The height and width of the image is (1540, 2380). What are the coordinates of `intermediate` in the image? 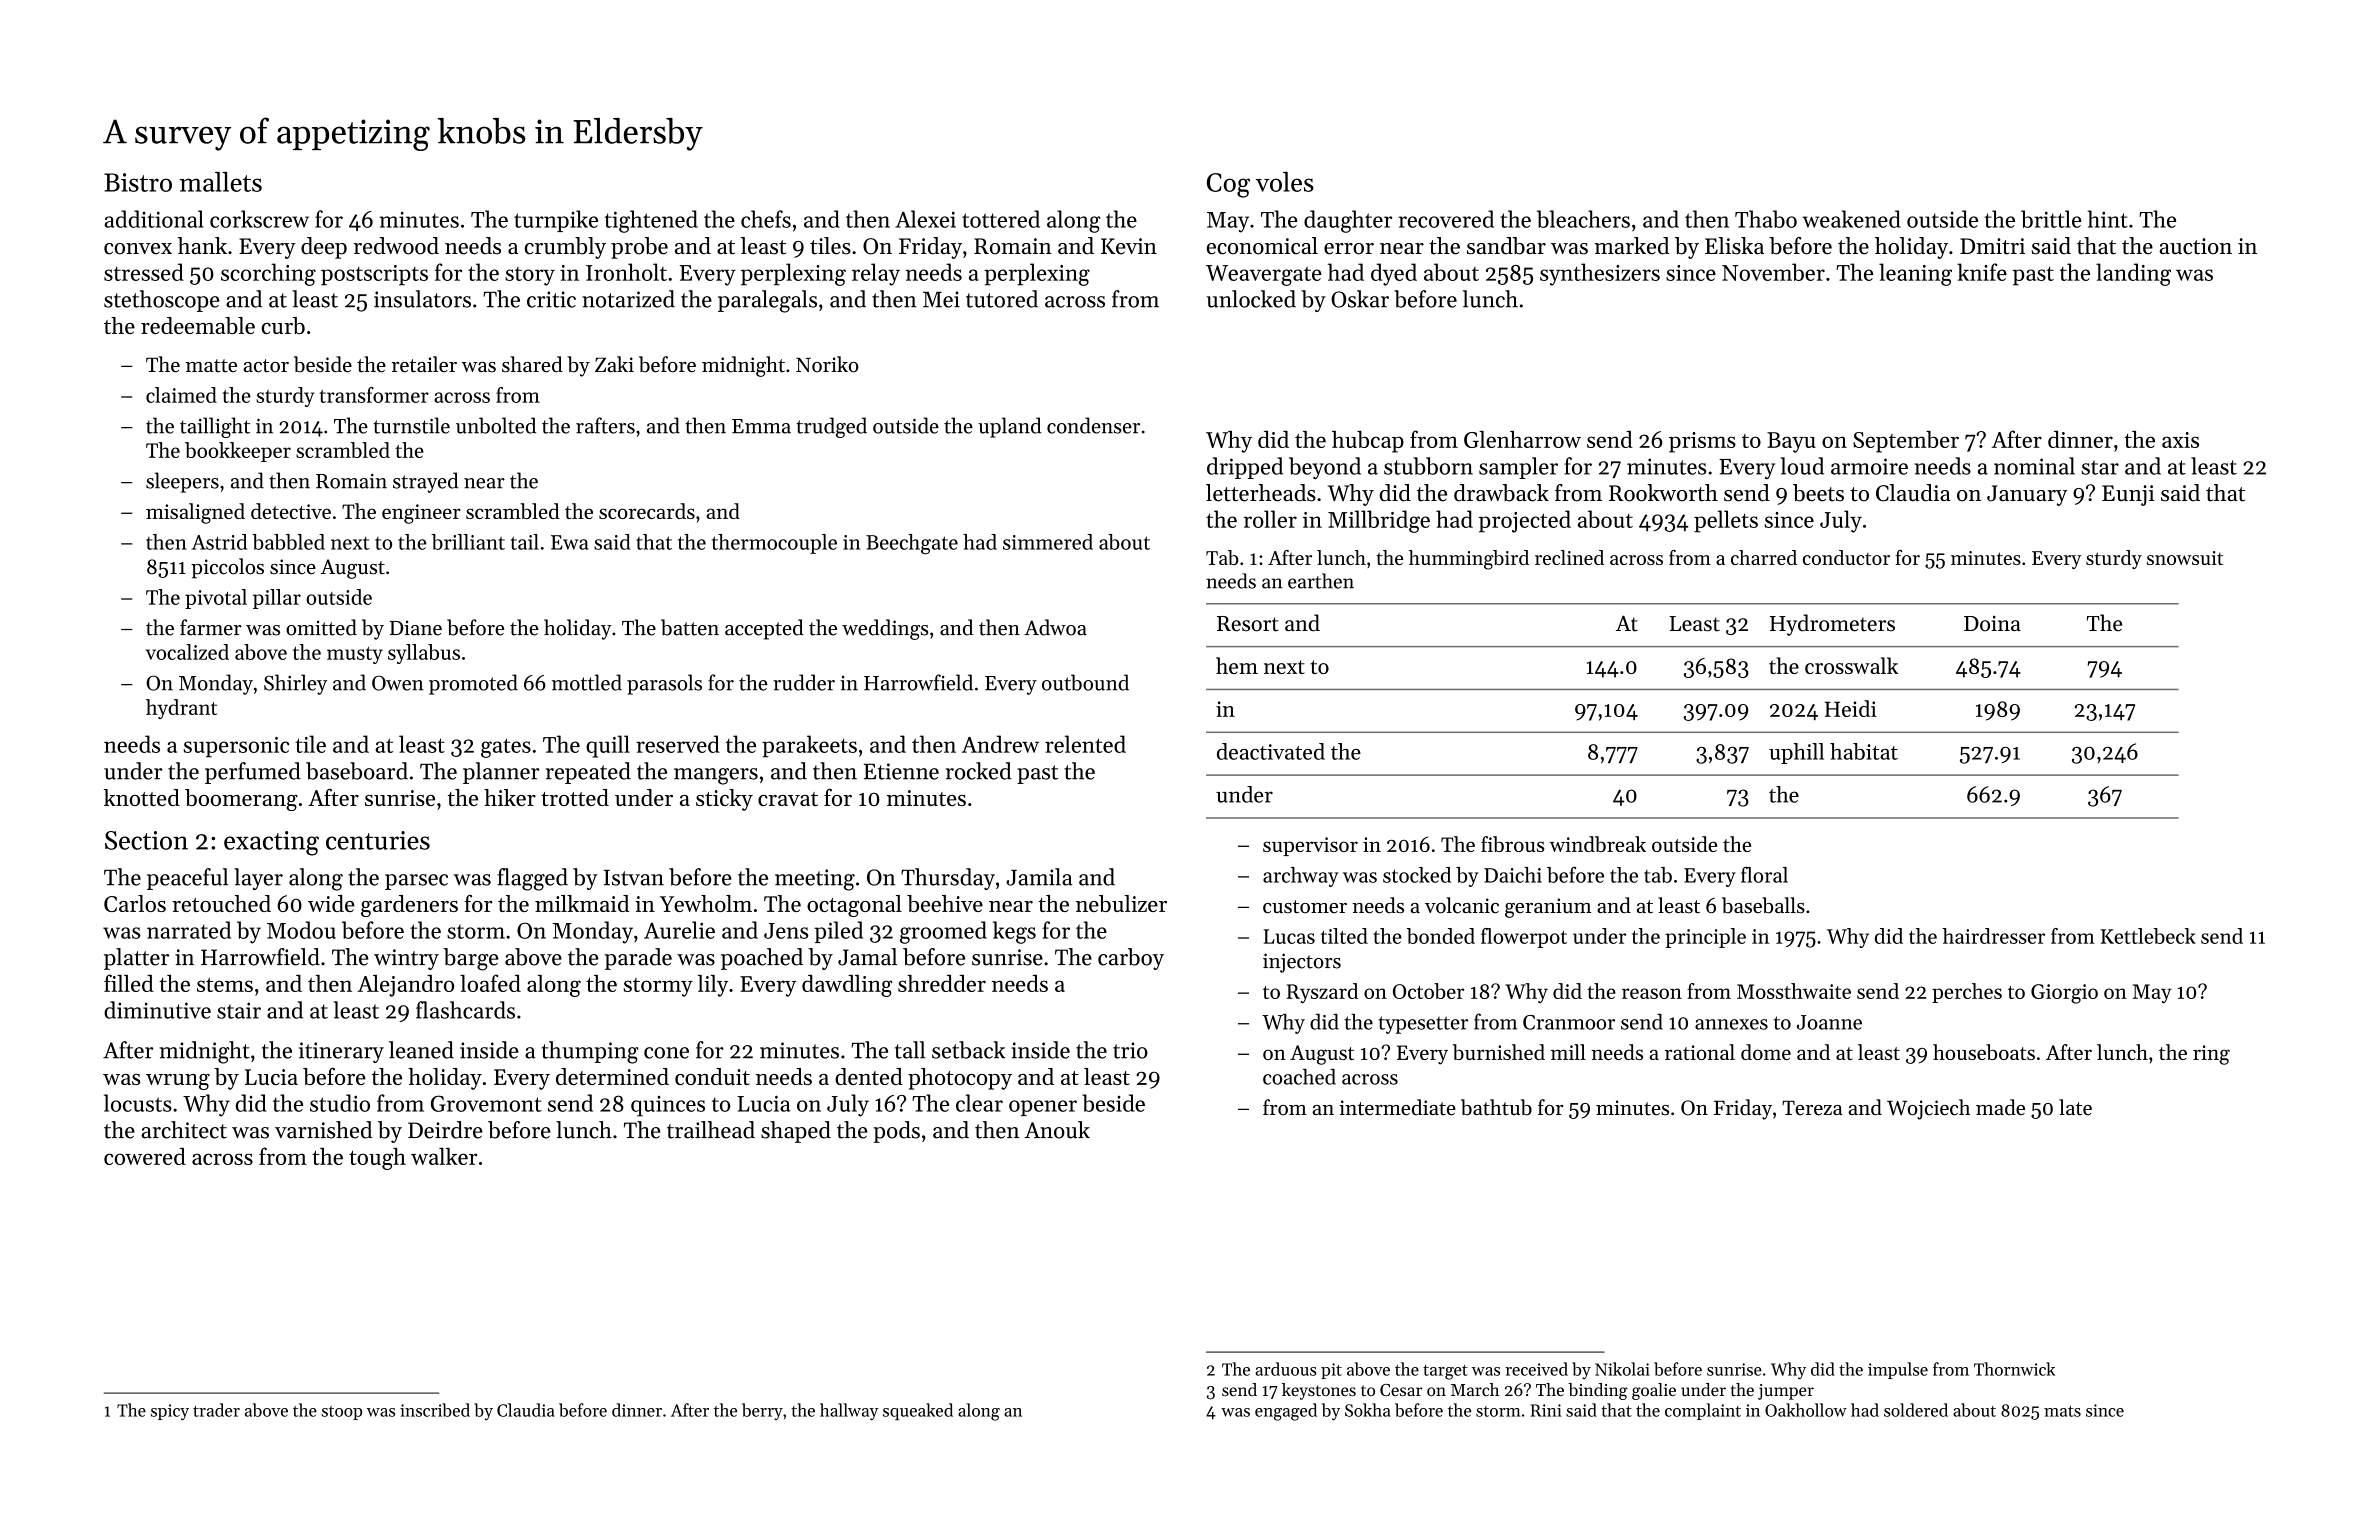 It's located at (1397, 1107).
